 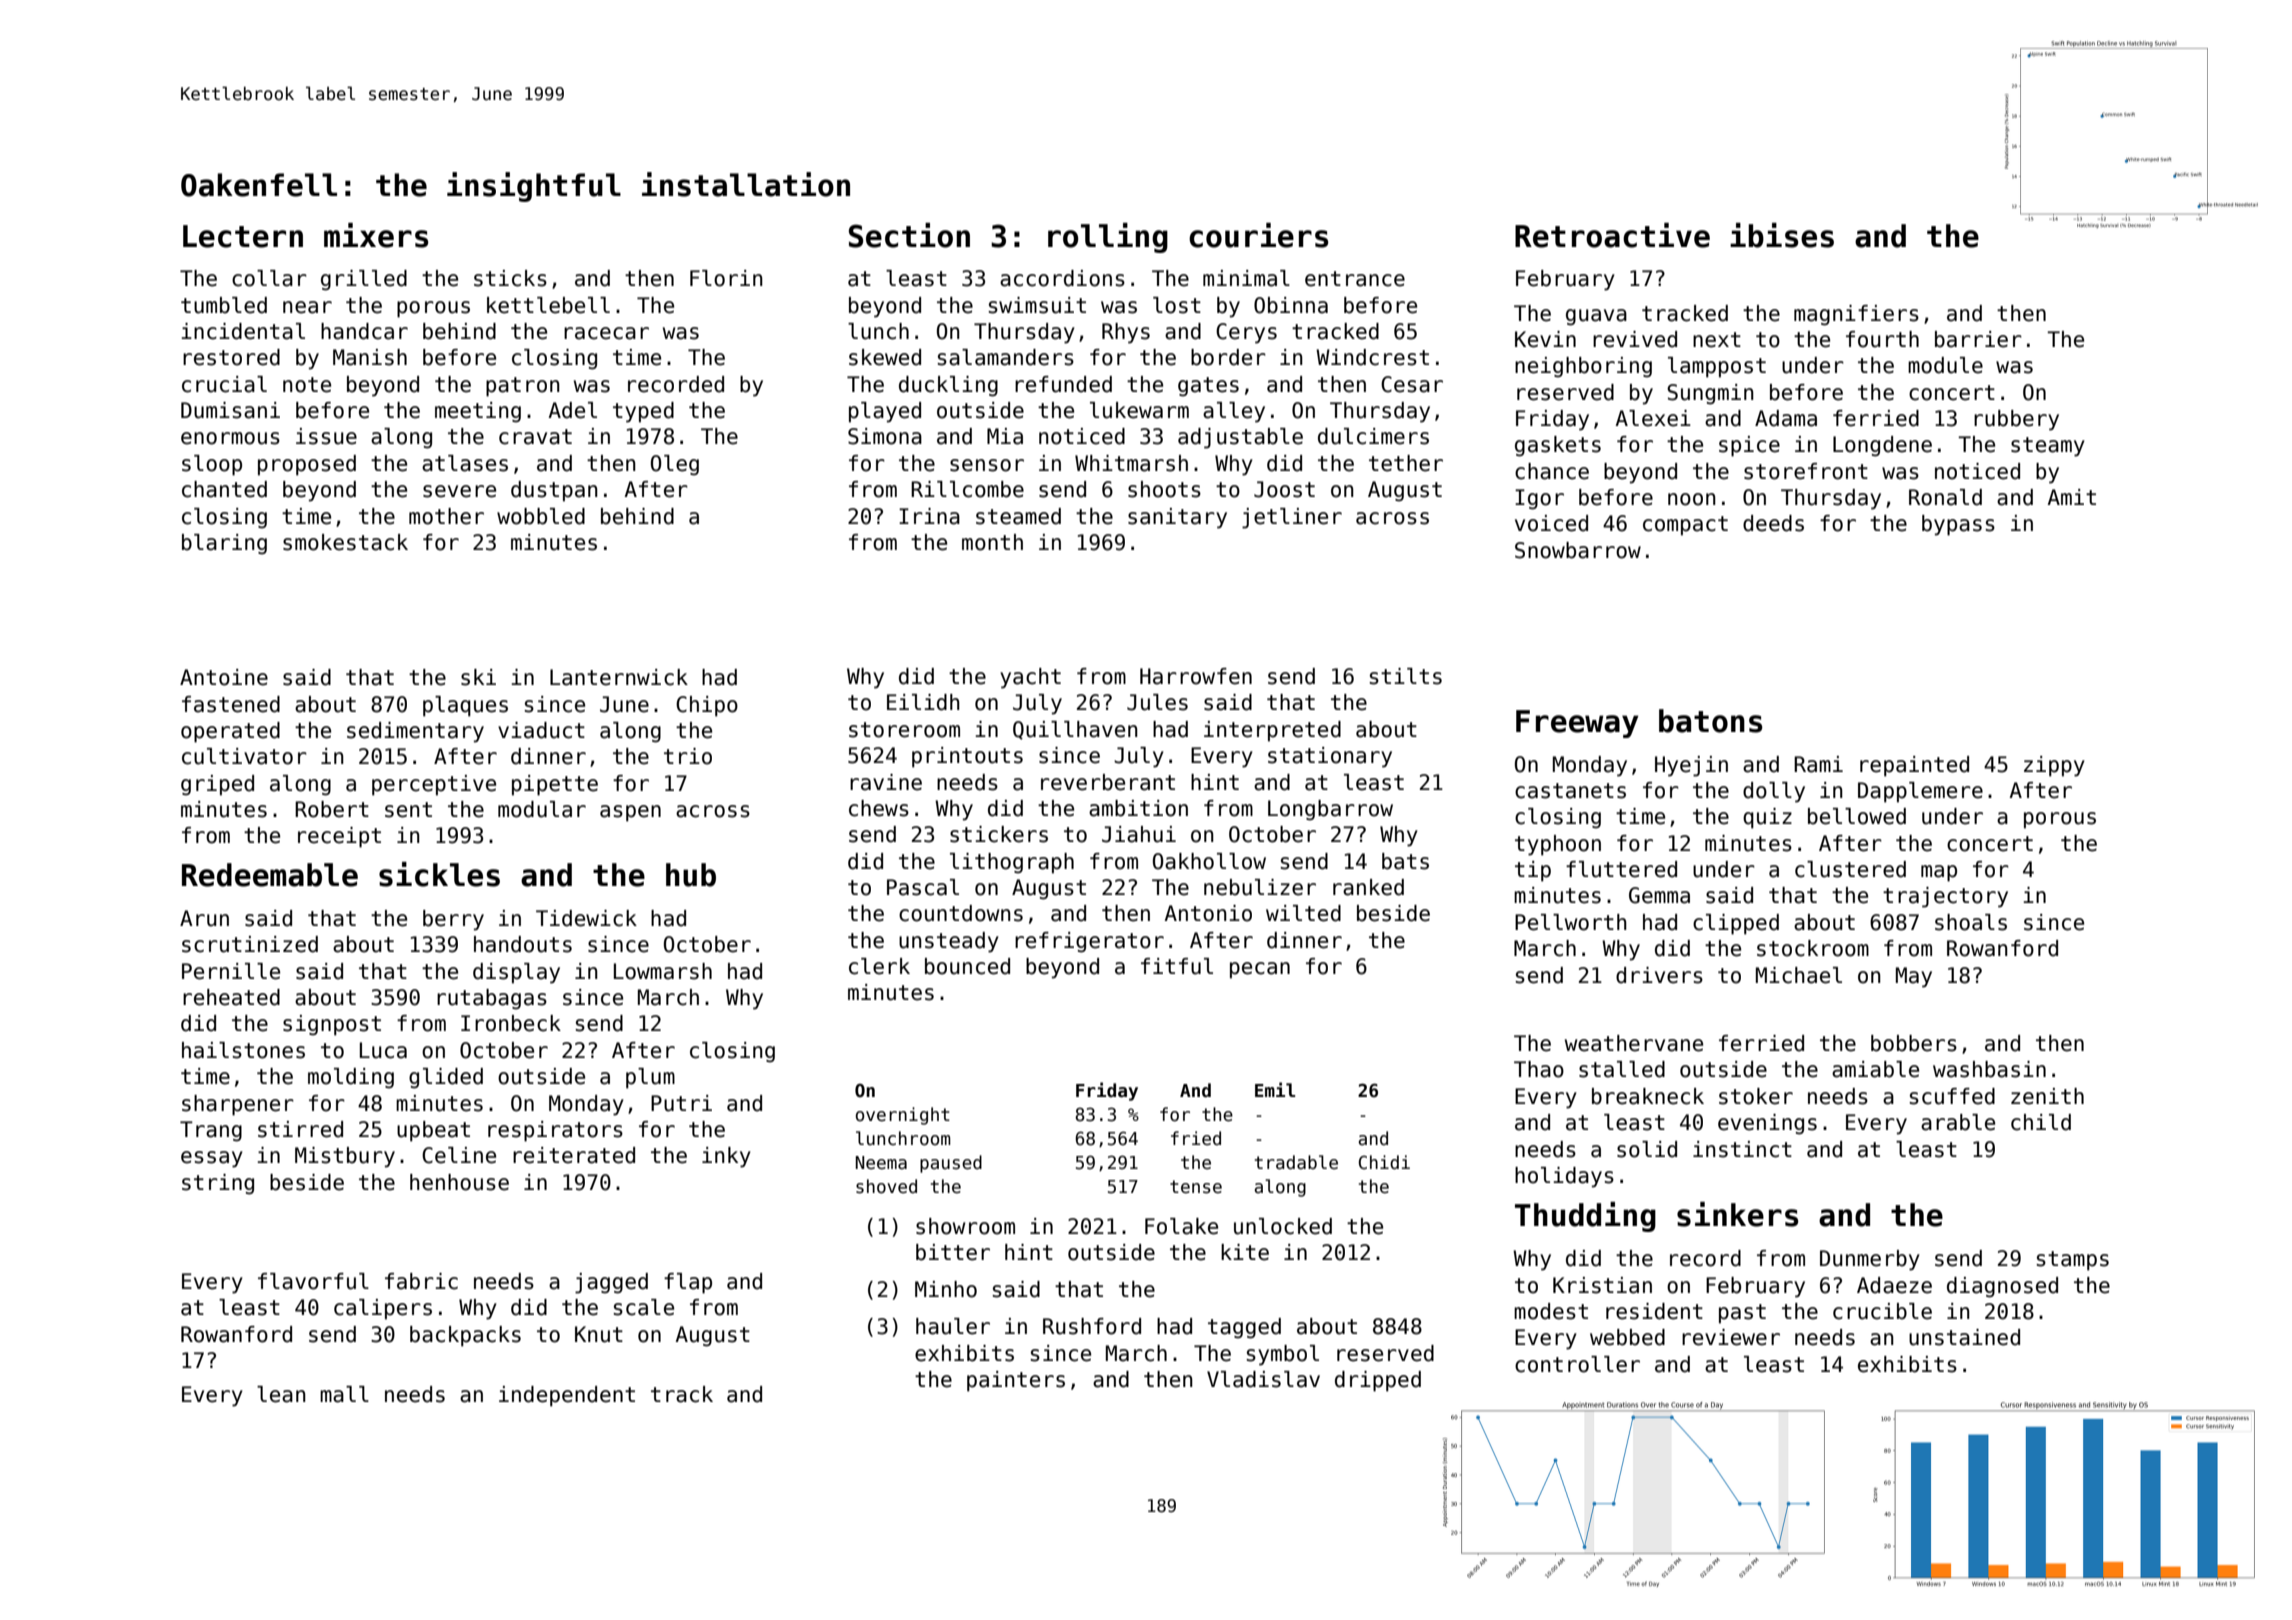 I want to click on tradable, so click(x=1296, y=1162).
